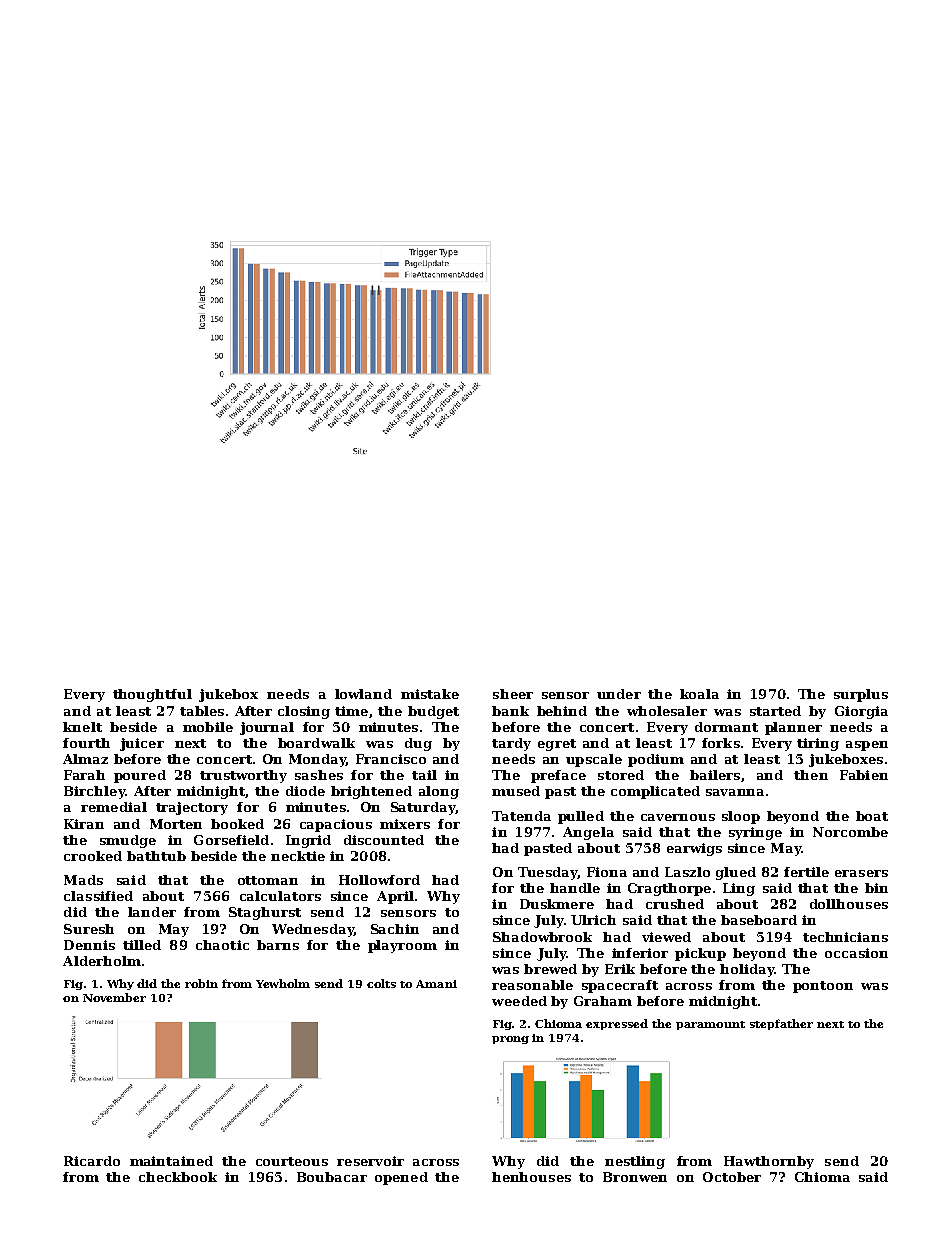 This document has height=1233, width=952. What do you see at coordinates (370, 1161) in the document?
I see `reservoir` at bounding box center [370, 1161].
